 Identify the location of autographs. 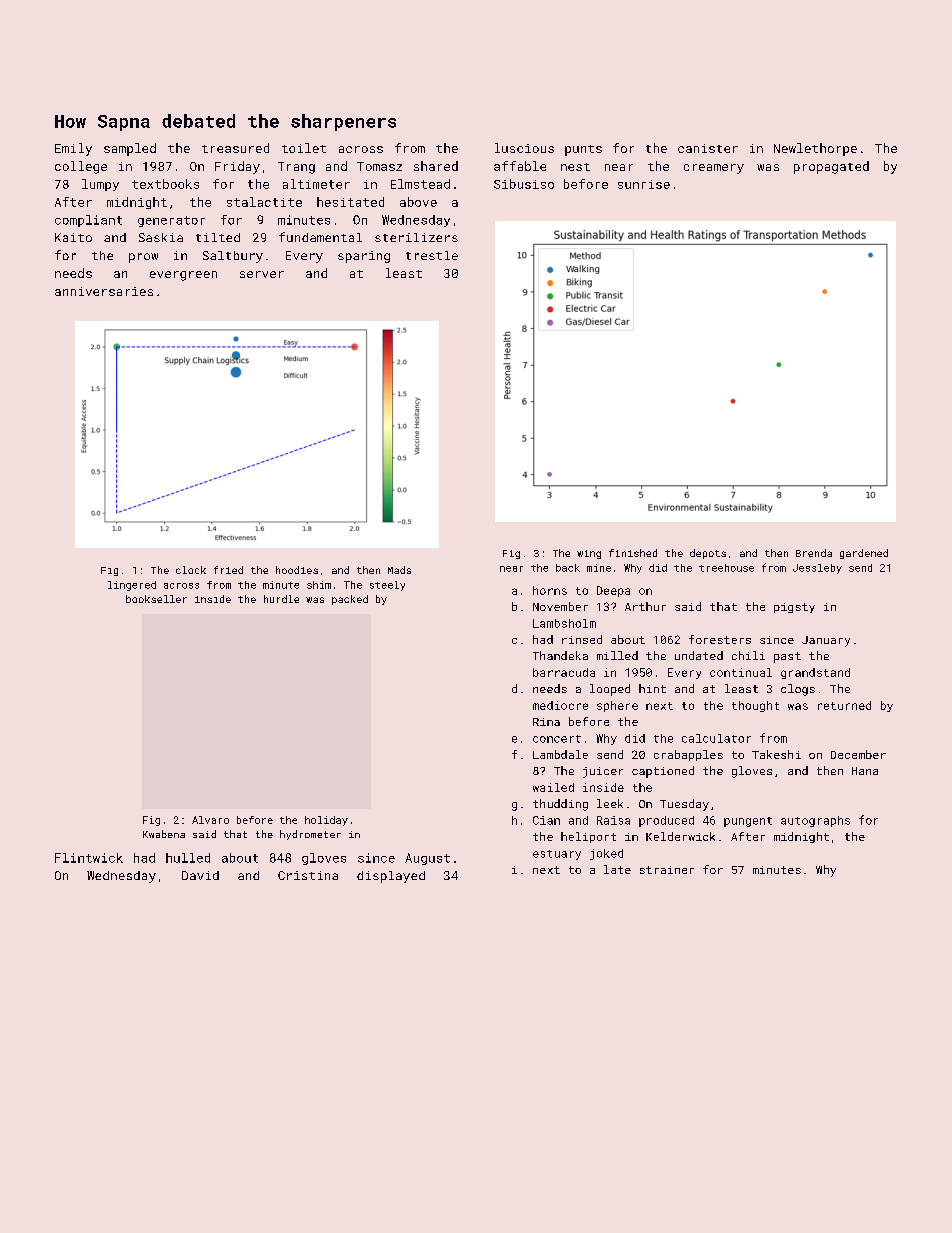
(815, 821).
